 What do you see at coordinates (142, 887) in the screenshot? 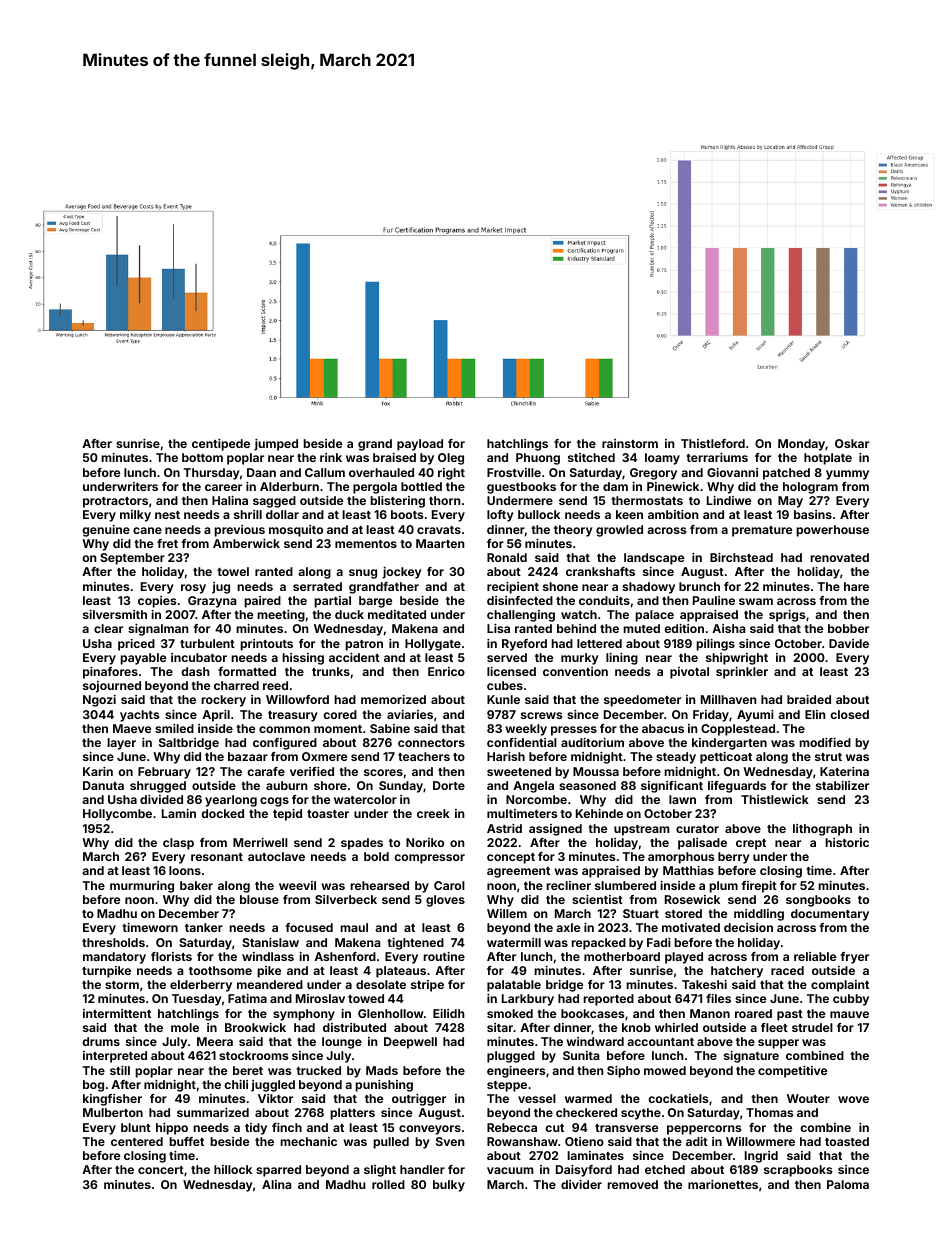
I see `murmuring` at bounding box center [142, 887].
